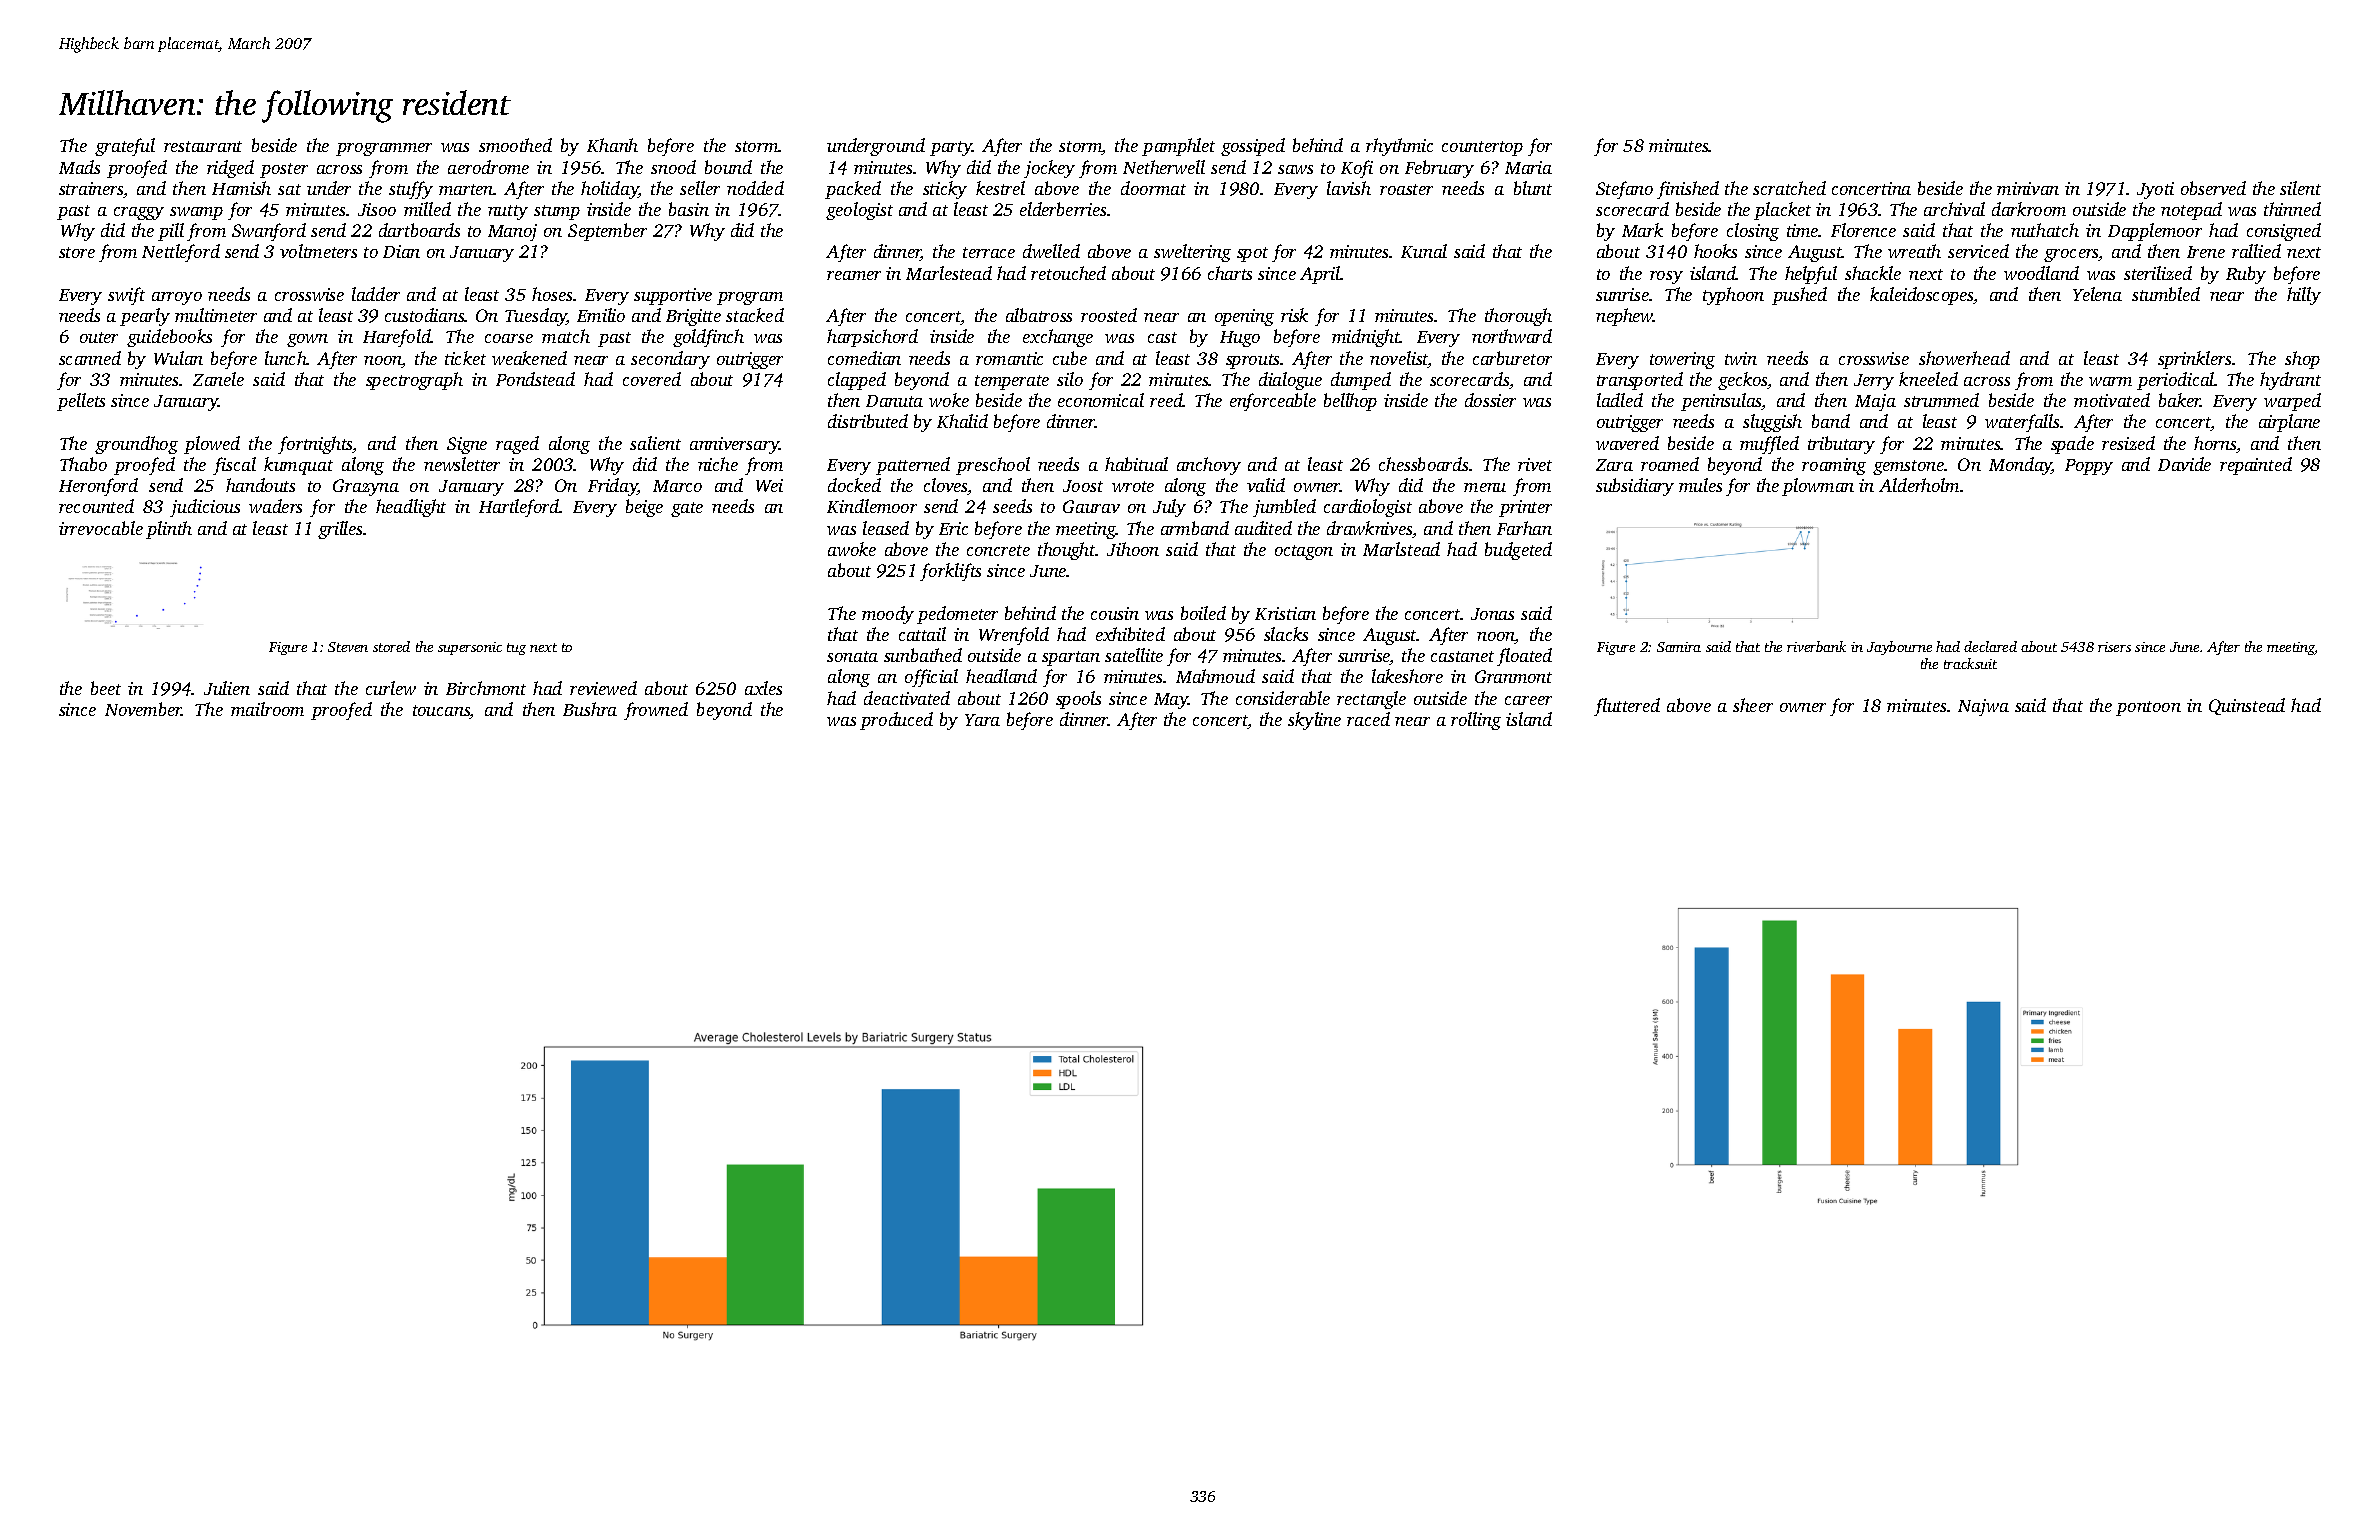 The width and height of the document is (2380, 1540). What do you see at coordinates (2110, 381) in the document?
I see `warm` at bounding box center [2110, 381].
